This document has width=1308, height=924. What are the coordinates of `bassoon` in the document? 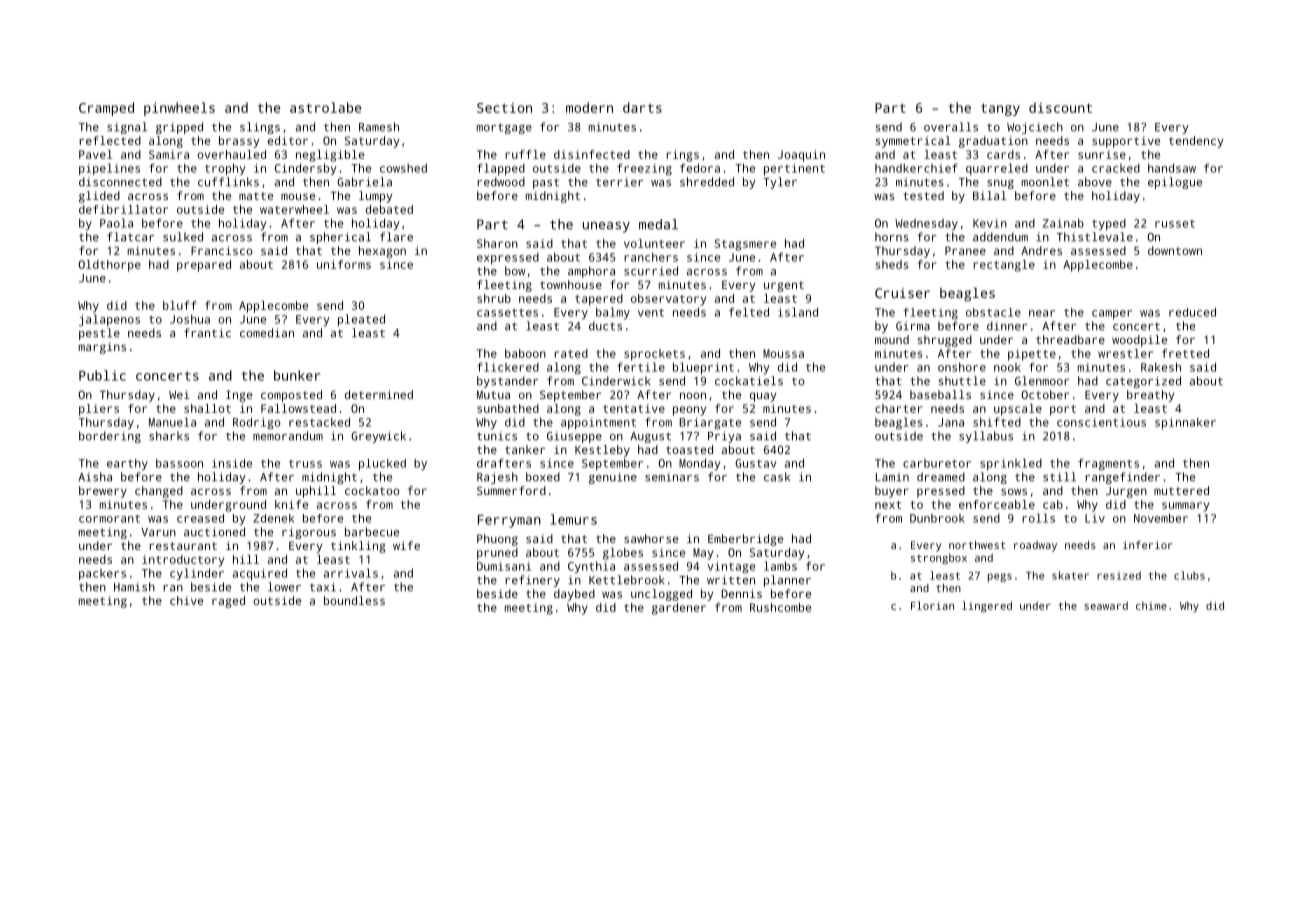 It's located at (179, 463).
